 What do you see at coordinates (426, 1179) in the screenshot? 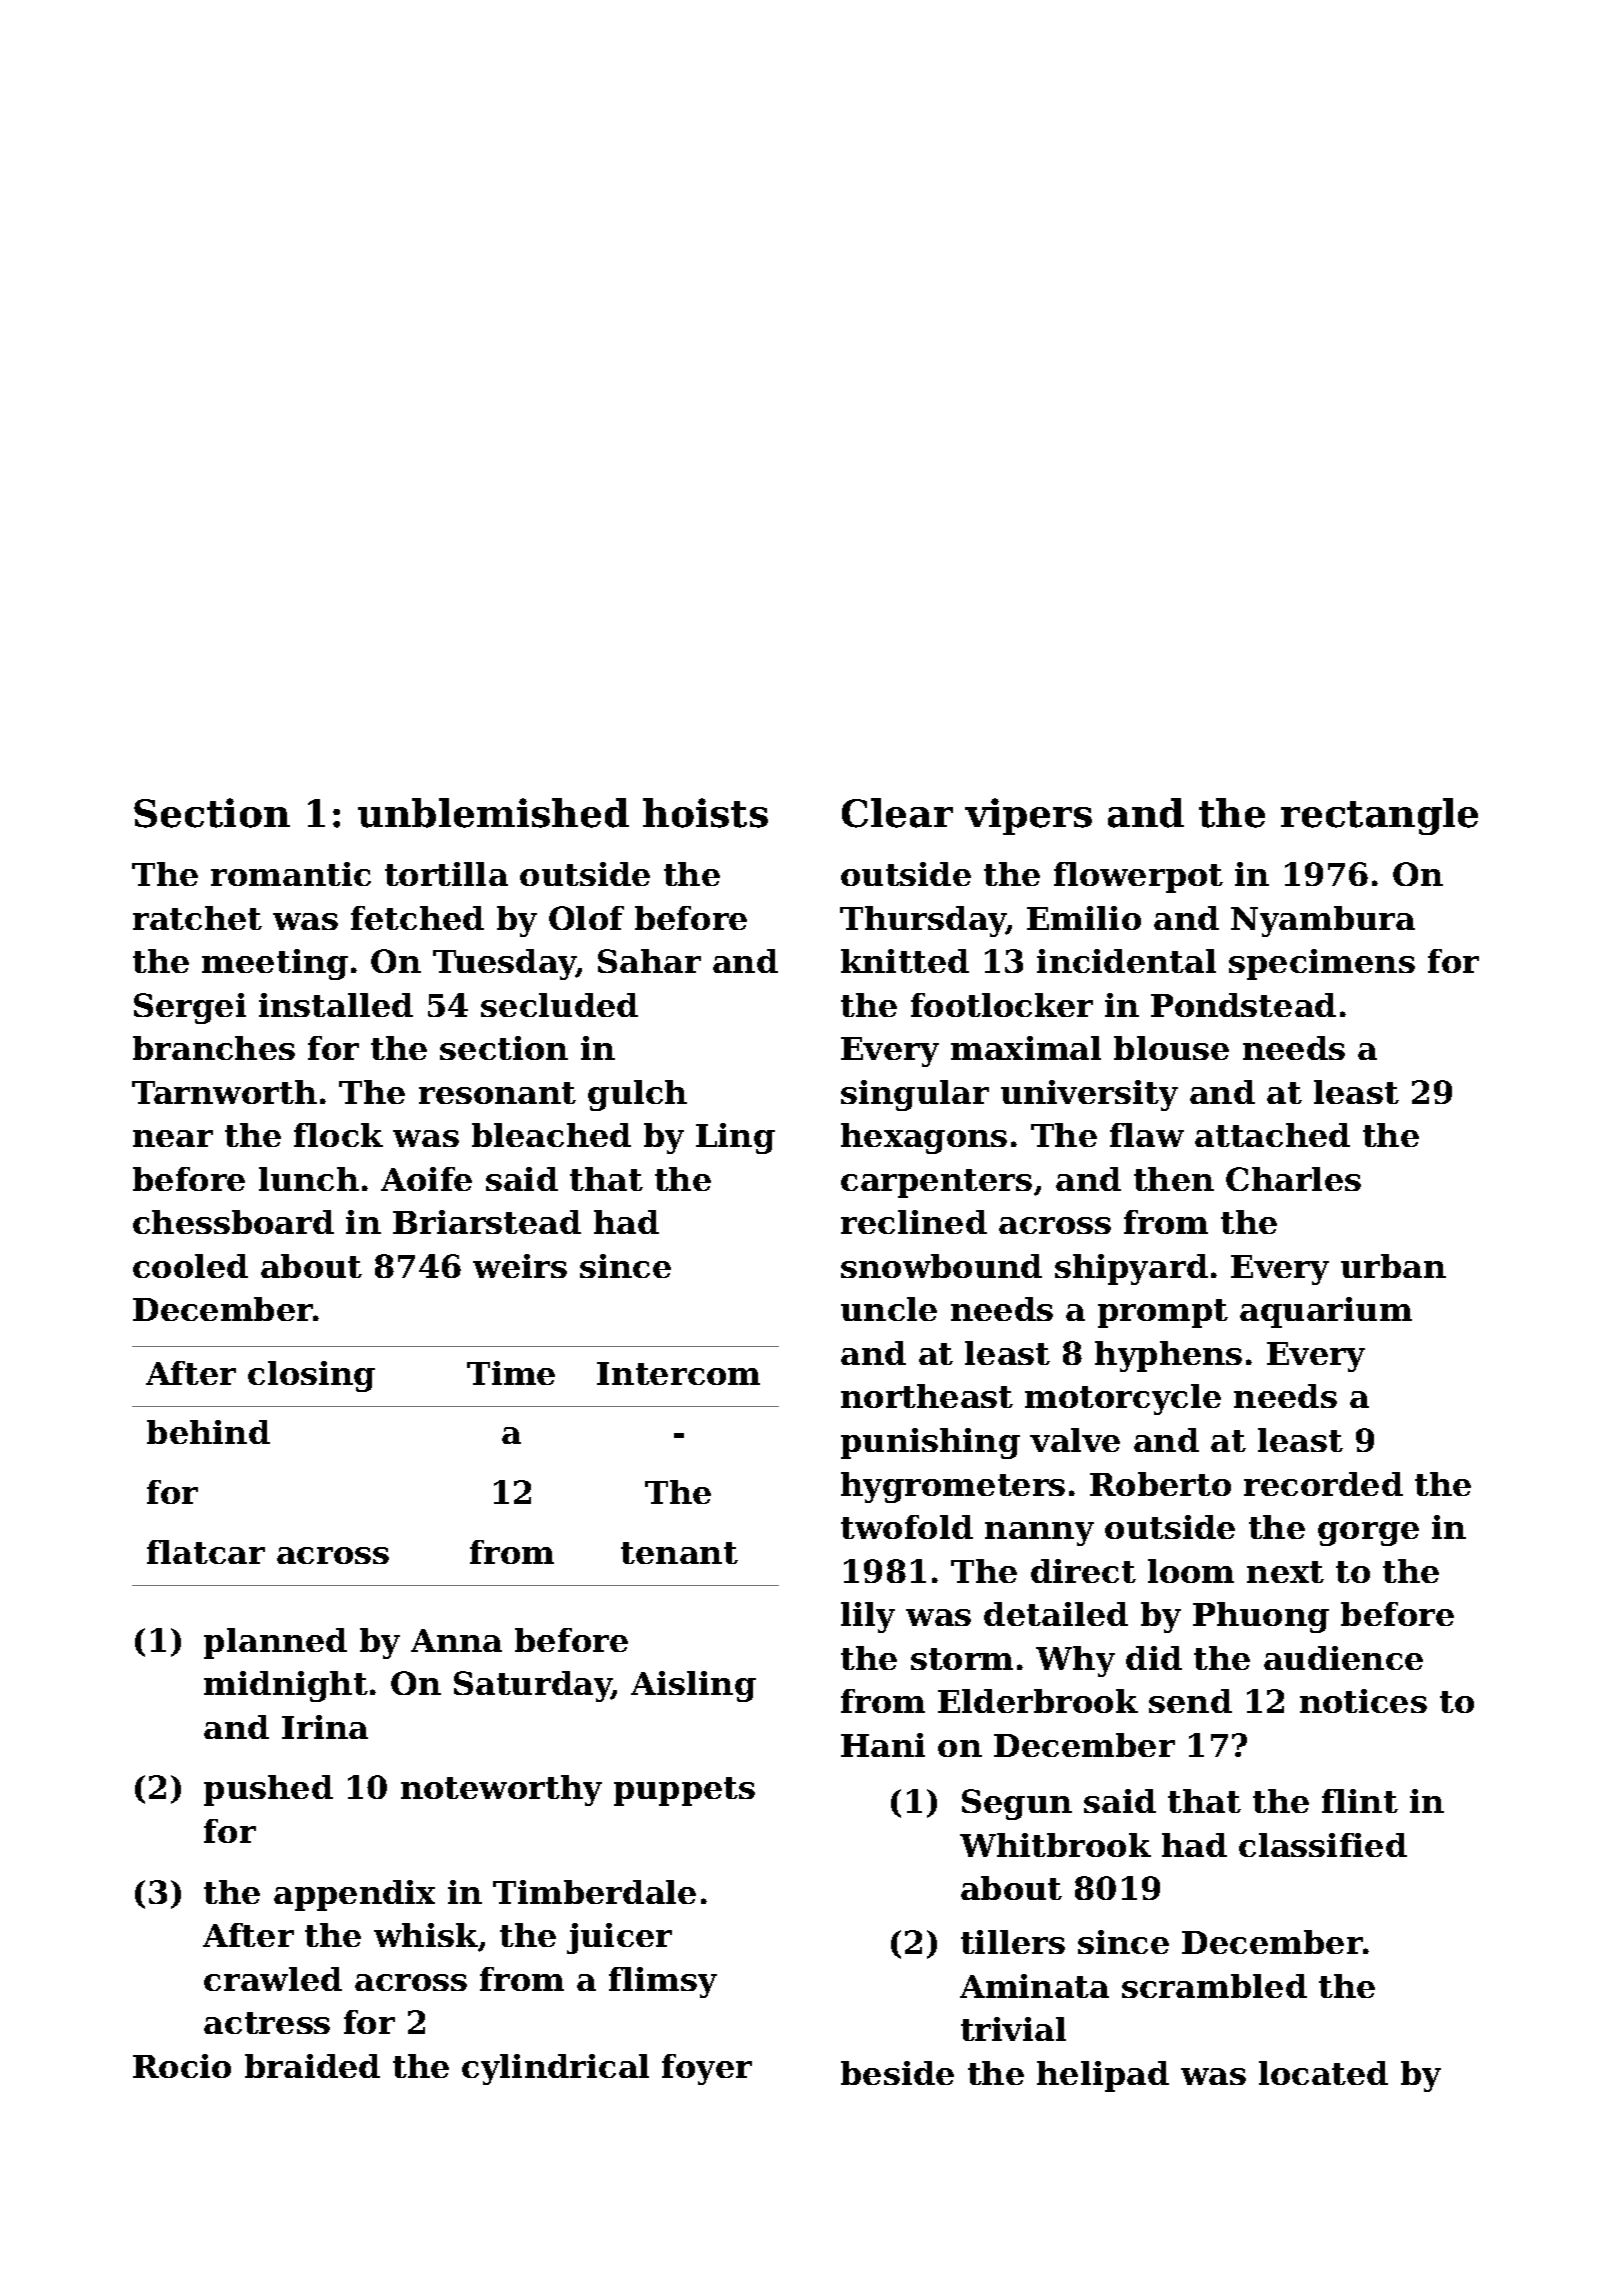
I see `Aoife` at bounding box center [426, 1179].
